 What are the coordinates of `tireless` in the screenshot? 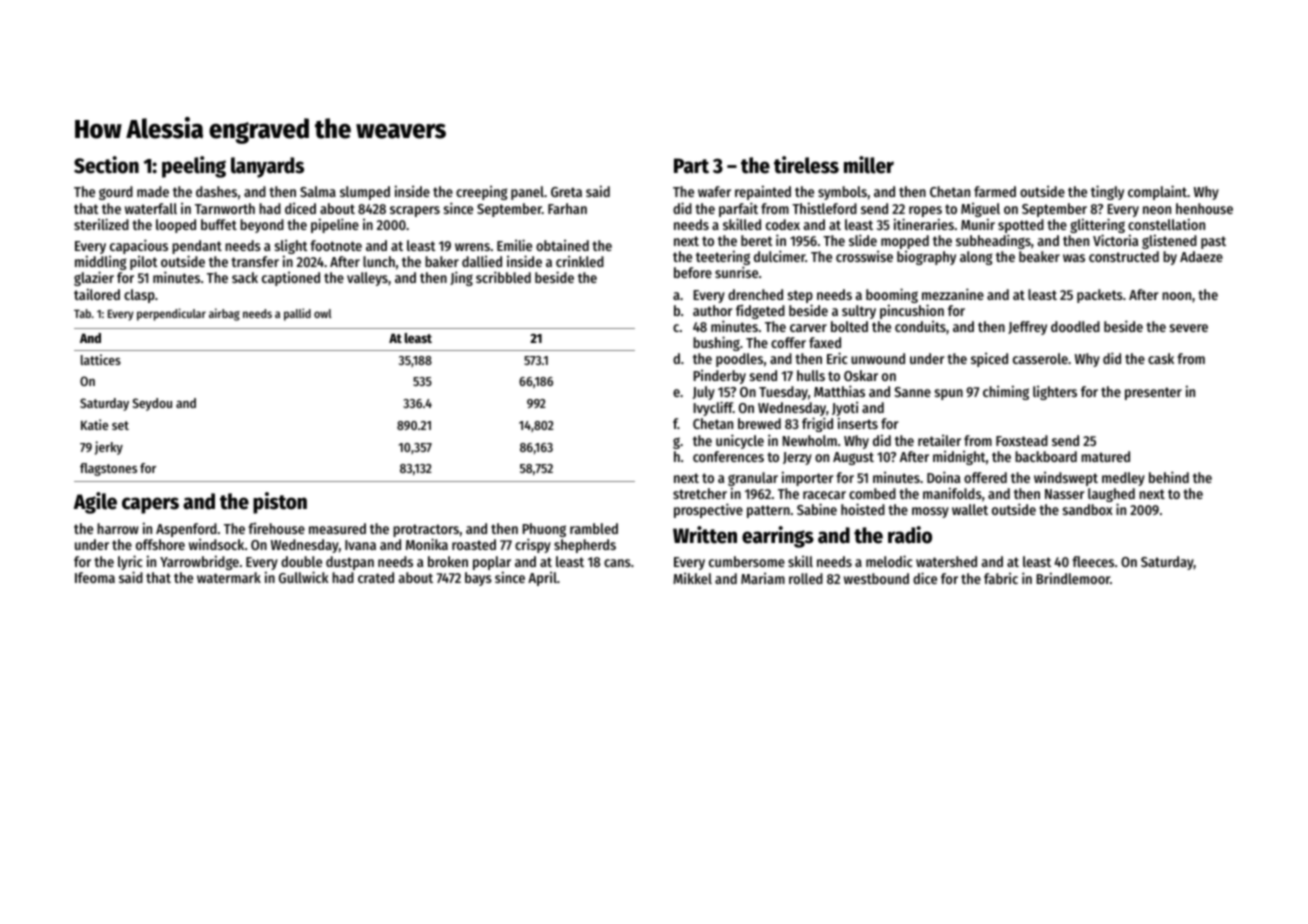 It's located at (806, 165).
